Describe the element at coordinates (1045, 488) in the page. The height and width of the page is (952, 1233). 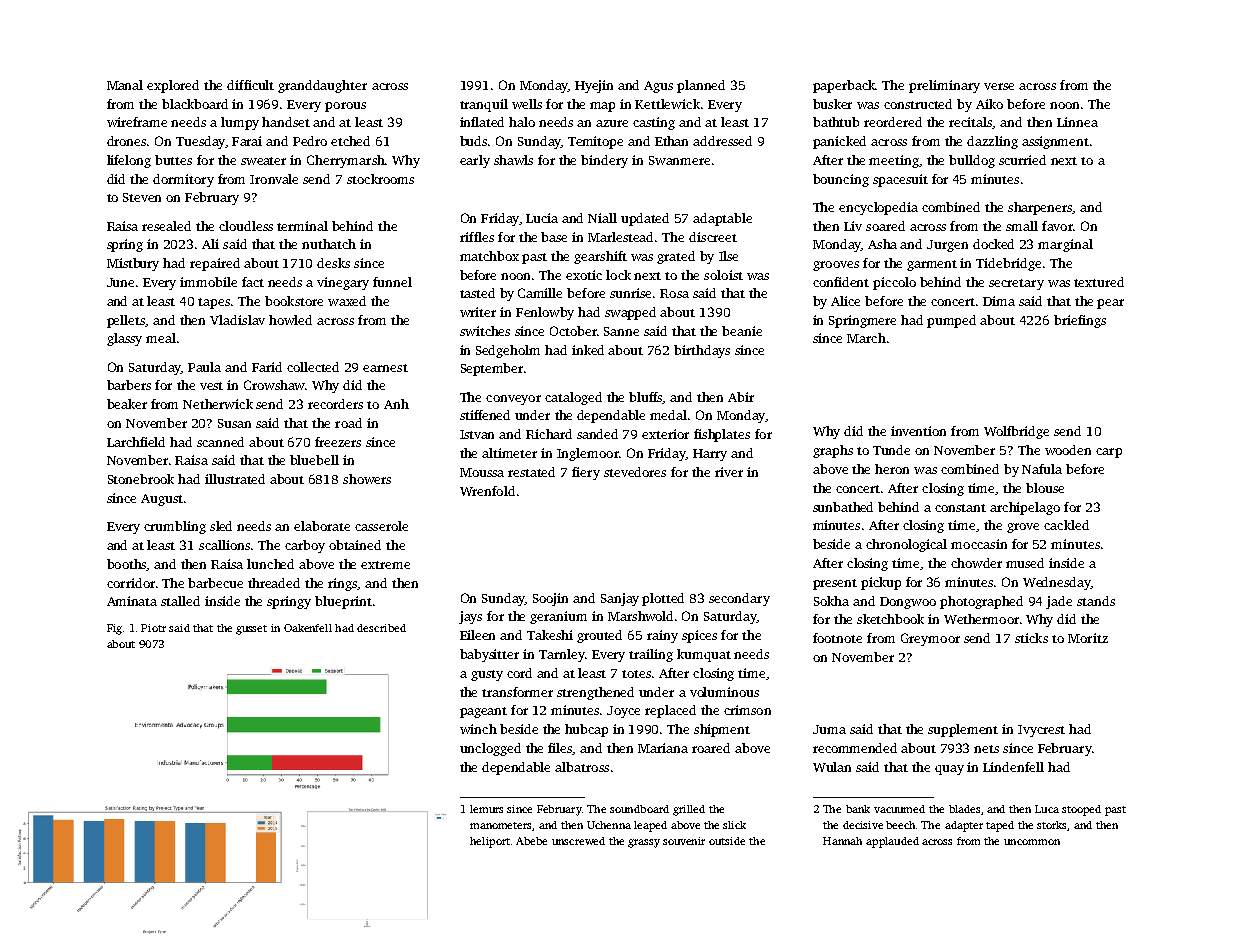
I see `blouse` at that location.
